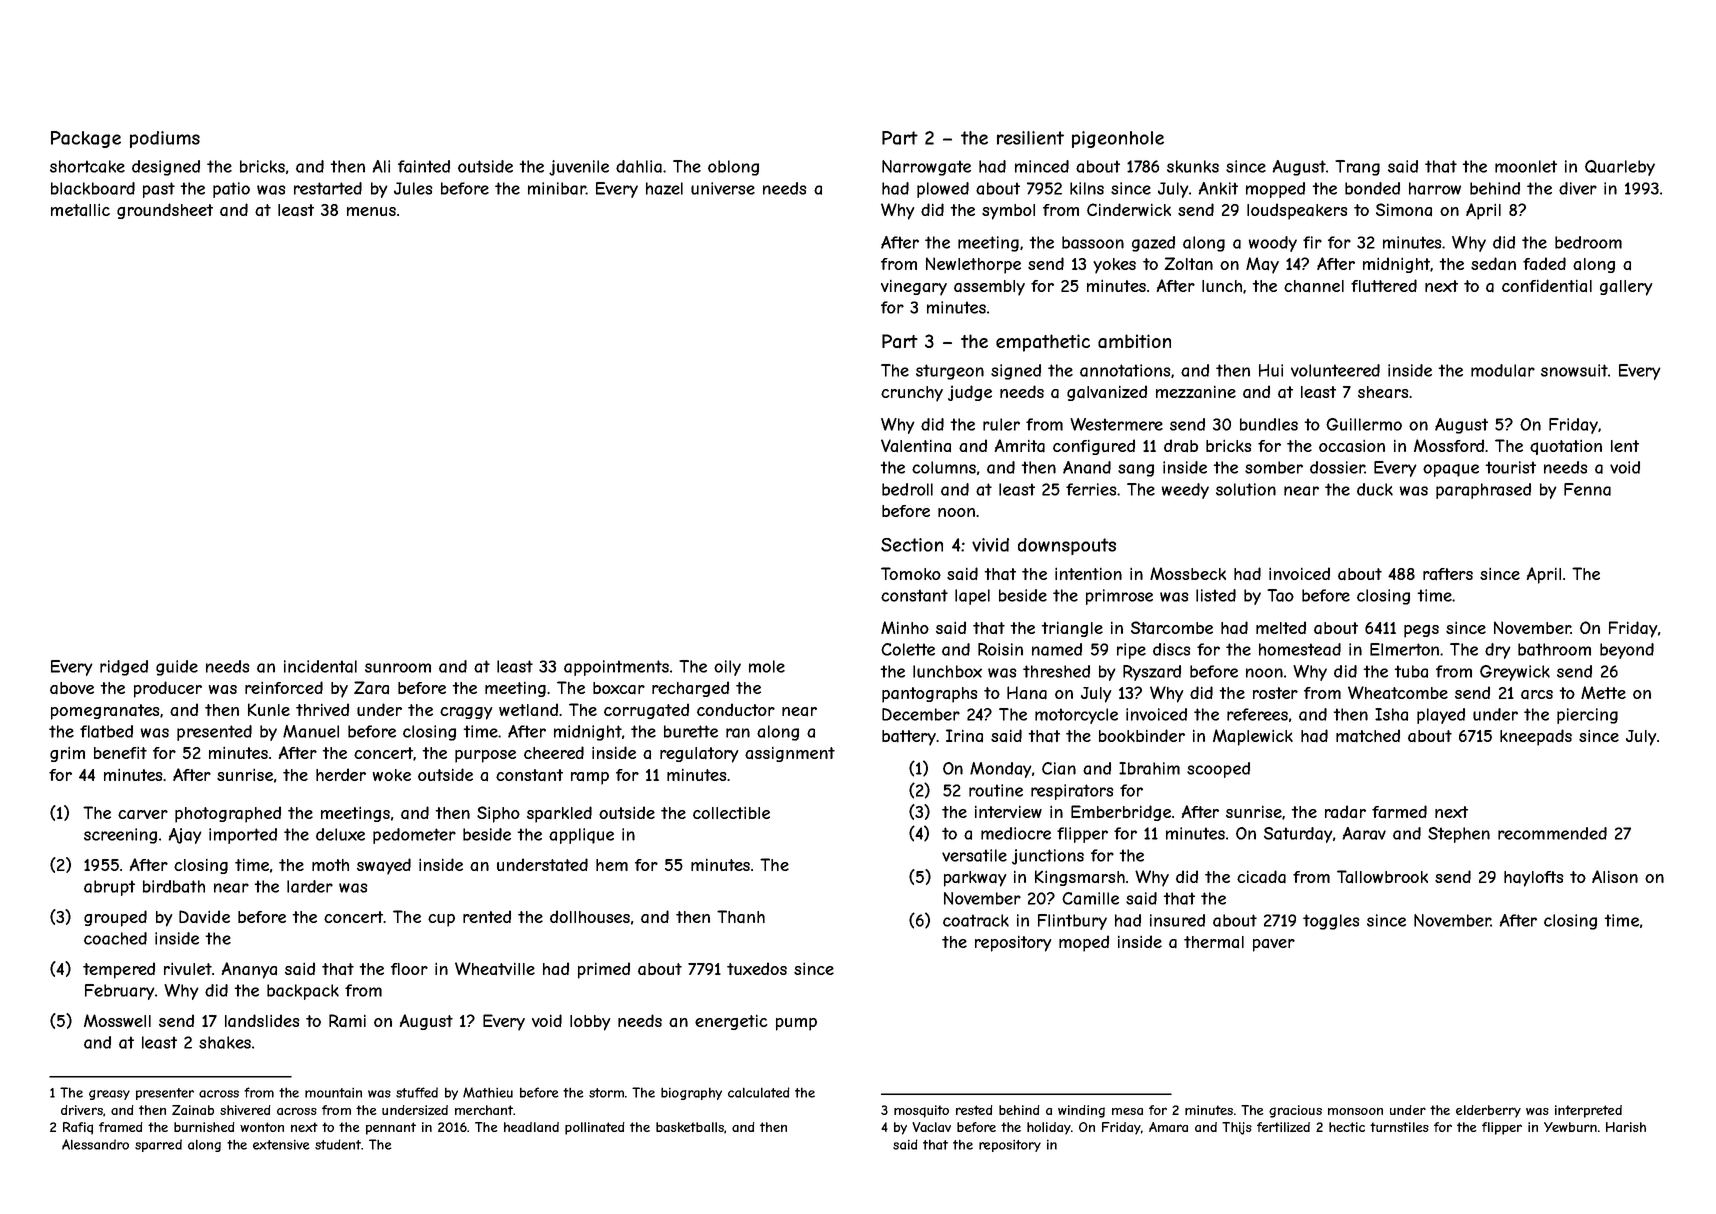 This screenshot has width=1716, height=1214. What do you see at coordinates (320, 666) in the screenshot?
I see `incidental` at bounding box center [320, 666].
